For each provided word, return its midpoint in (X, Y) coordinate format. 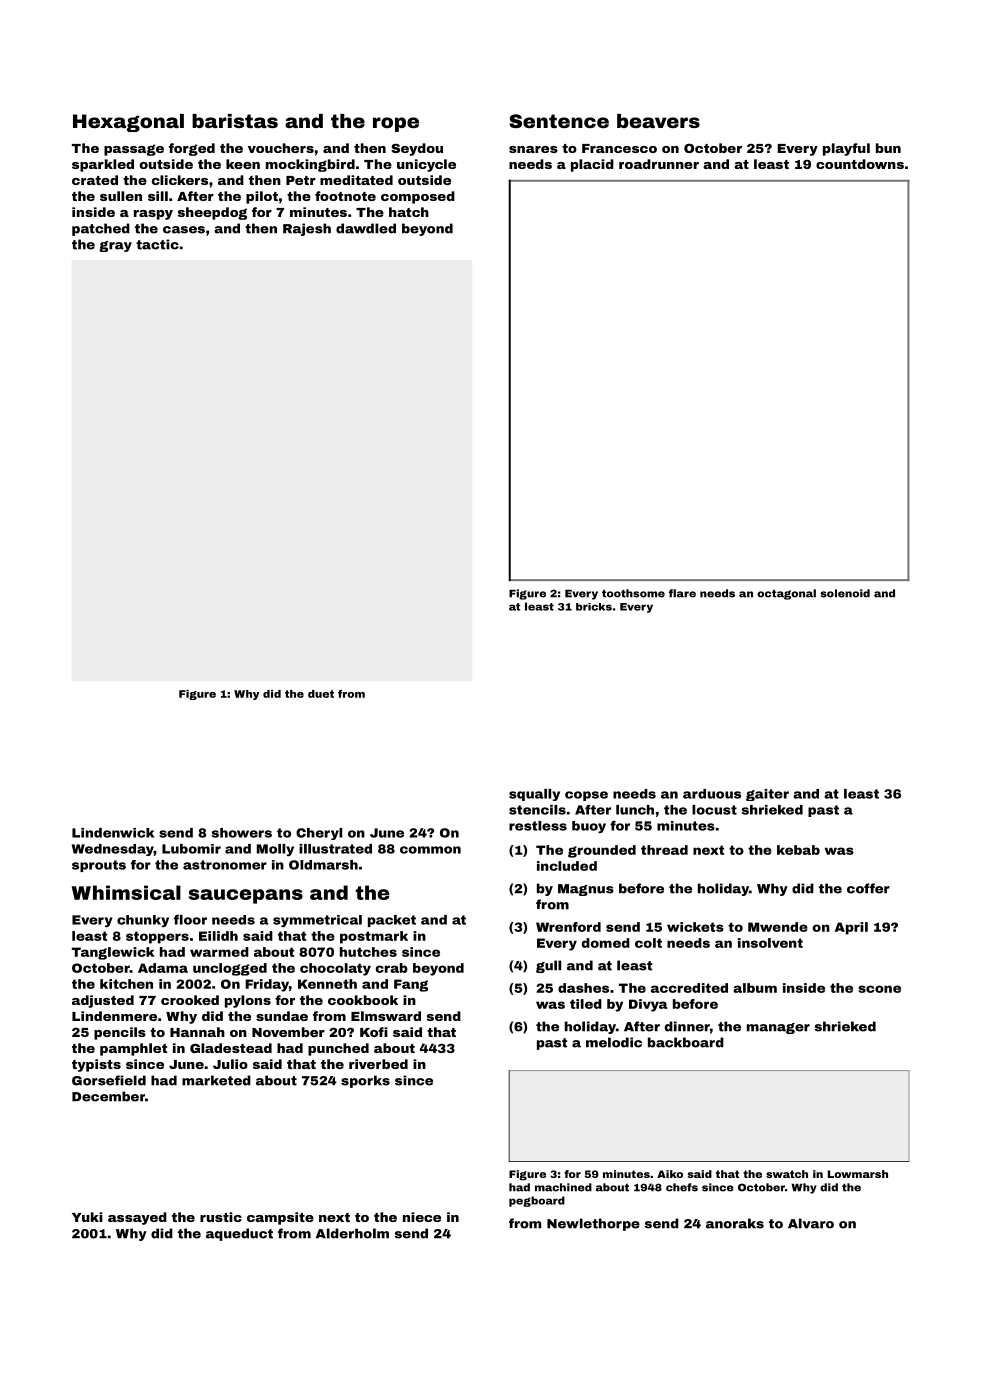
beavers (658, 121)
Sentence (559, 121)
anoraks (735, 1223)
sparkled (103, 165)
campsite (280, 1218)
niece (422, 1217)
